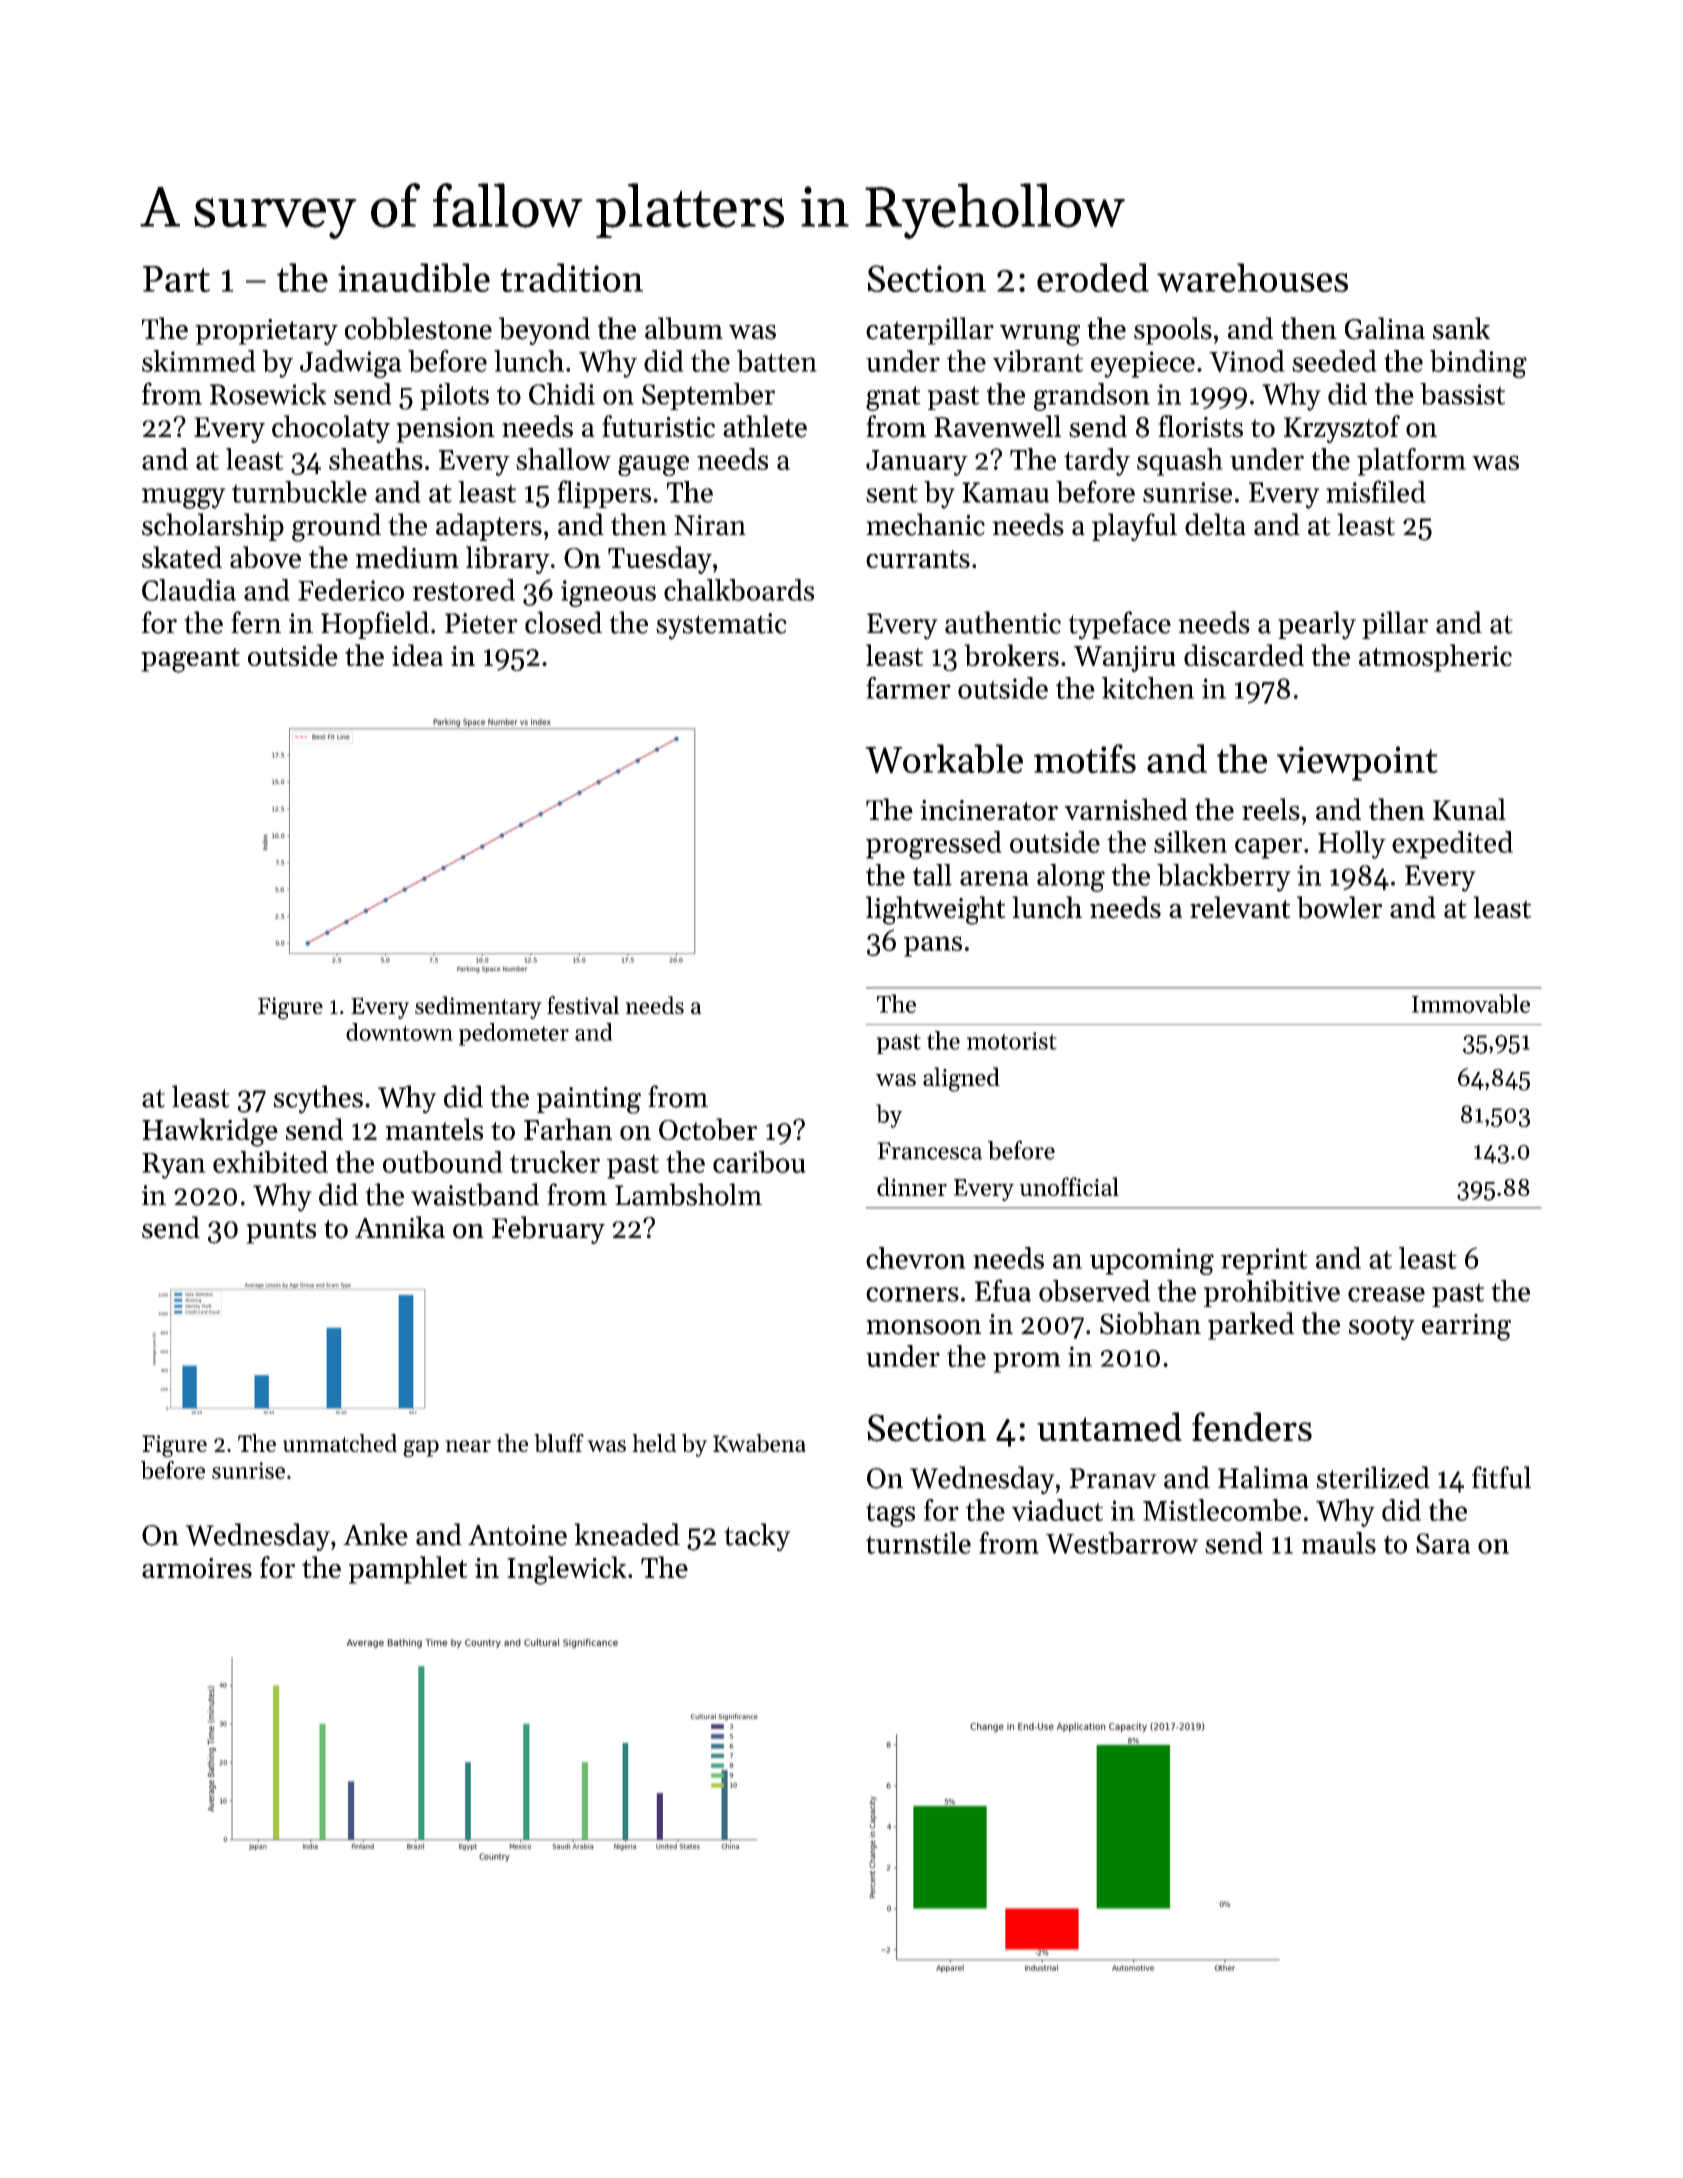  I want to click on spools, so click(1173, 331).
